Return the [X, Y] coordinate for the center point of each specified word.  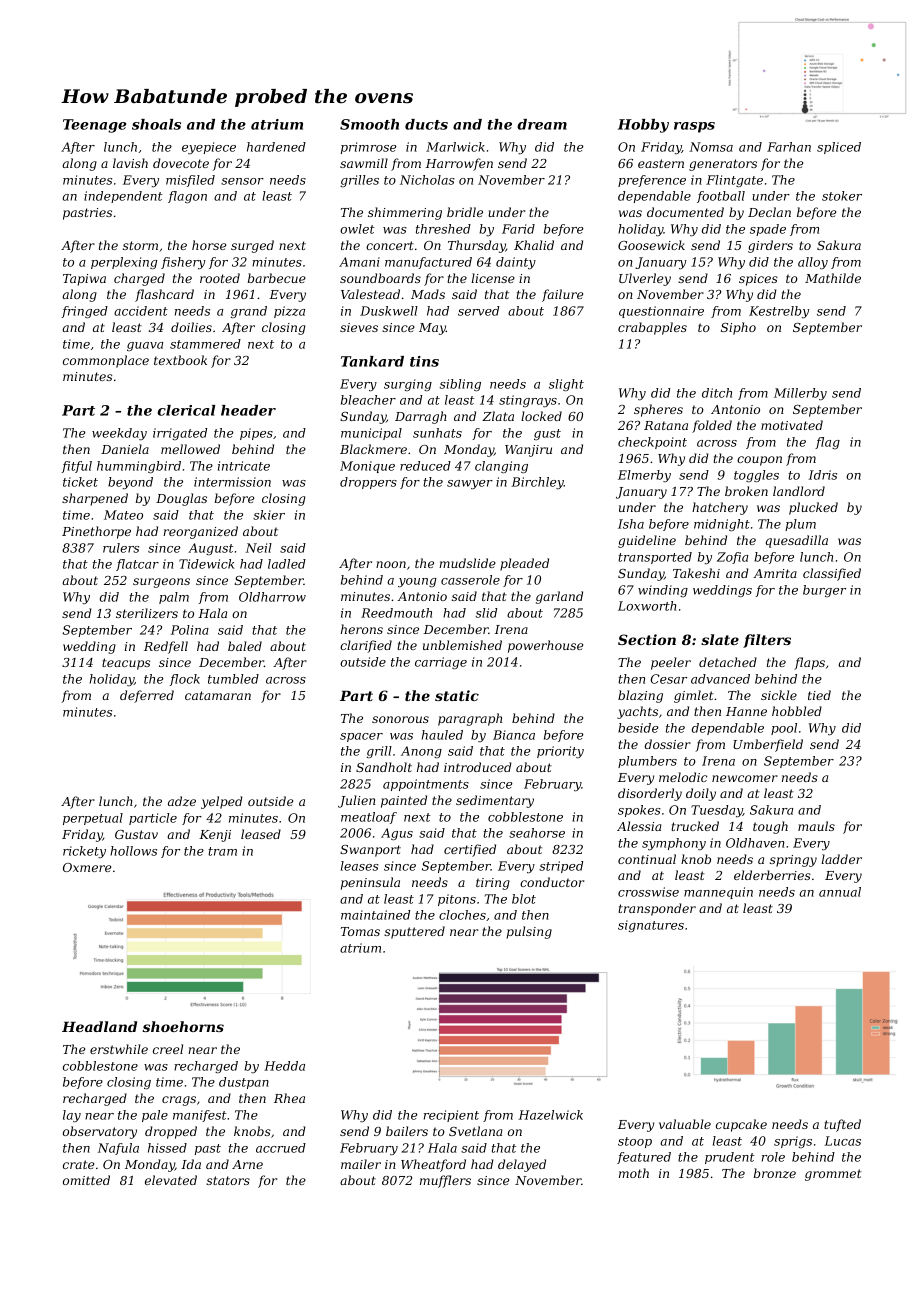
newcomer [745, 778]
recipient [451, 1116]
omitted [86, 1180]
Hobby [643, 126]
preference [652, 181]
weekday [119, 434]
